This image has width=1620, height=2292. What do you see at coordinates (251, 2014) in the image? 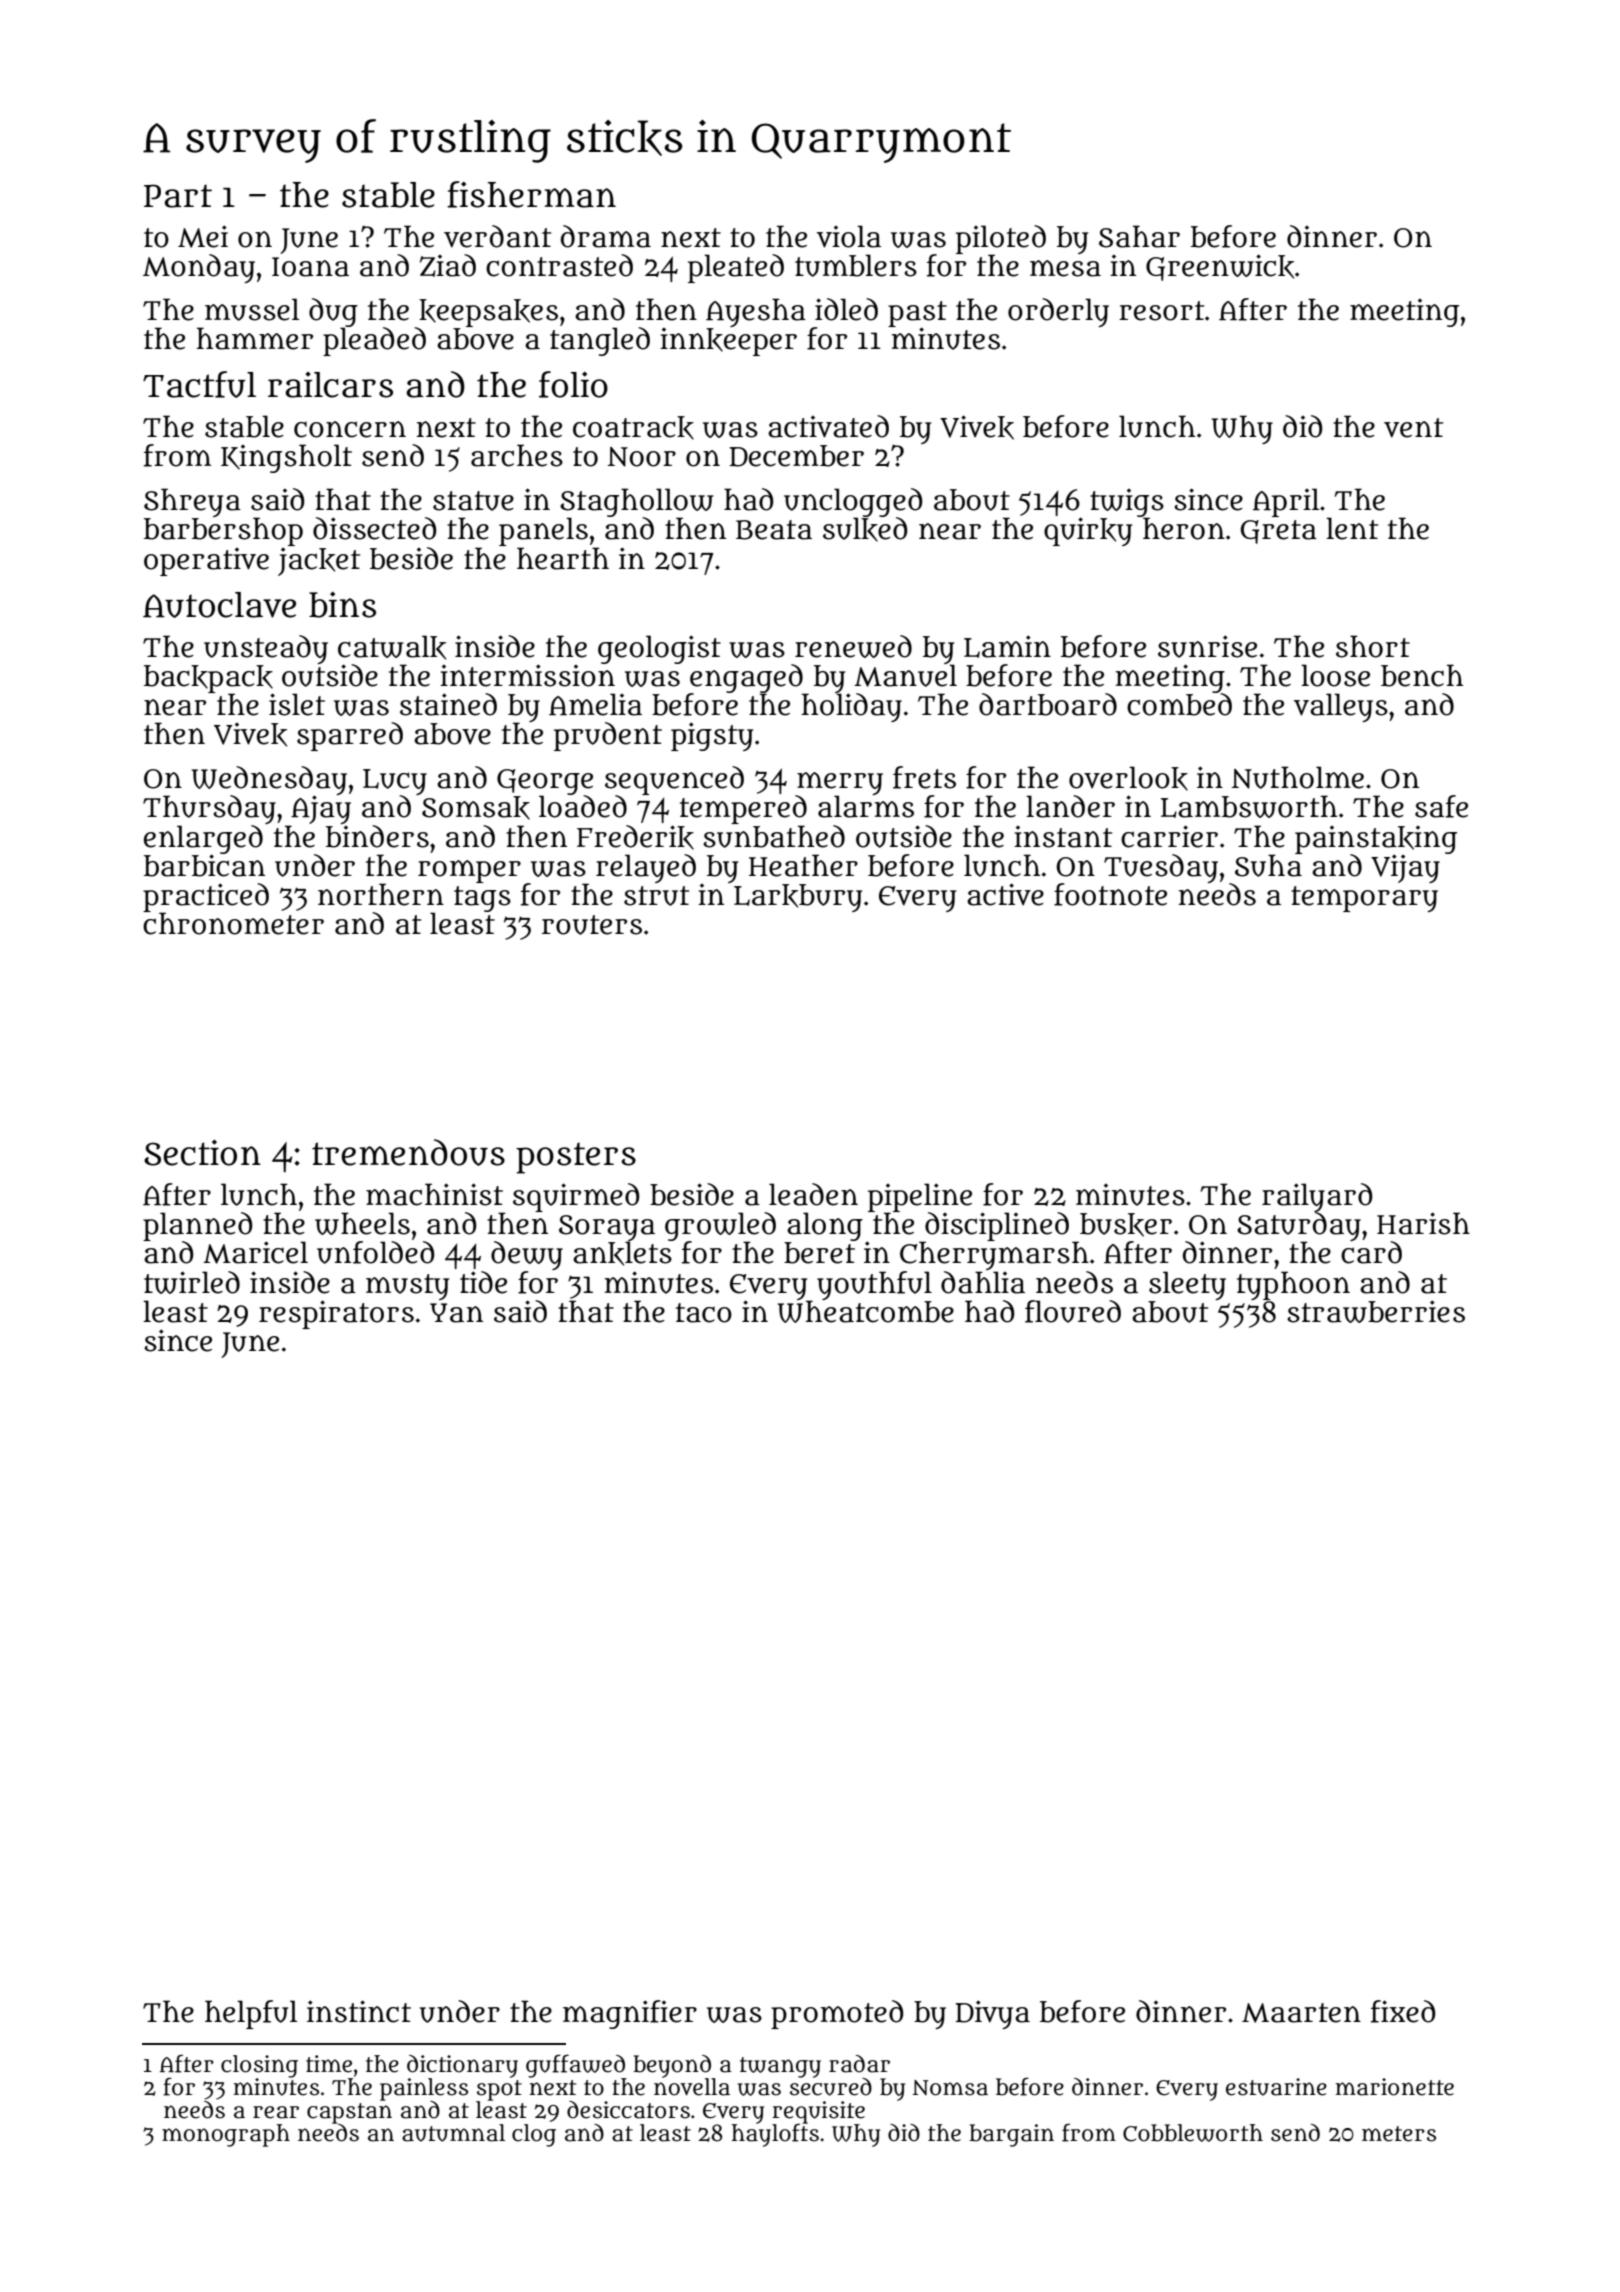
I see `helpful` at bounding box center [251, 2014].
